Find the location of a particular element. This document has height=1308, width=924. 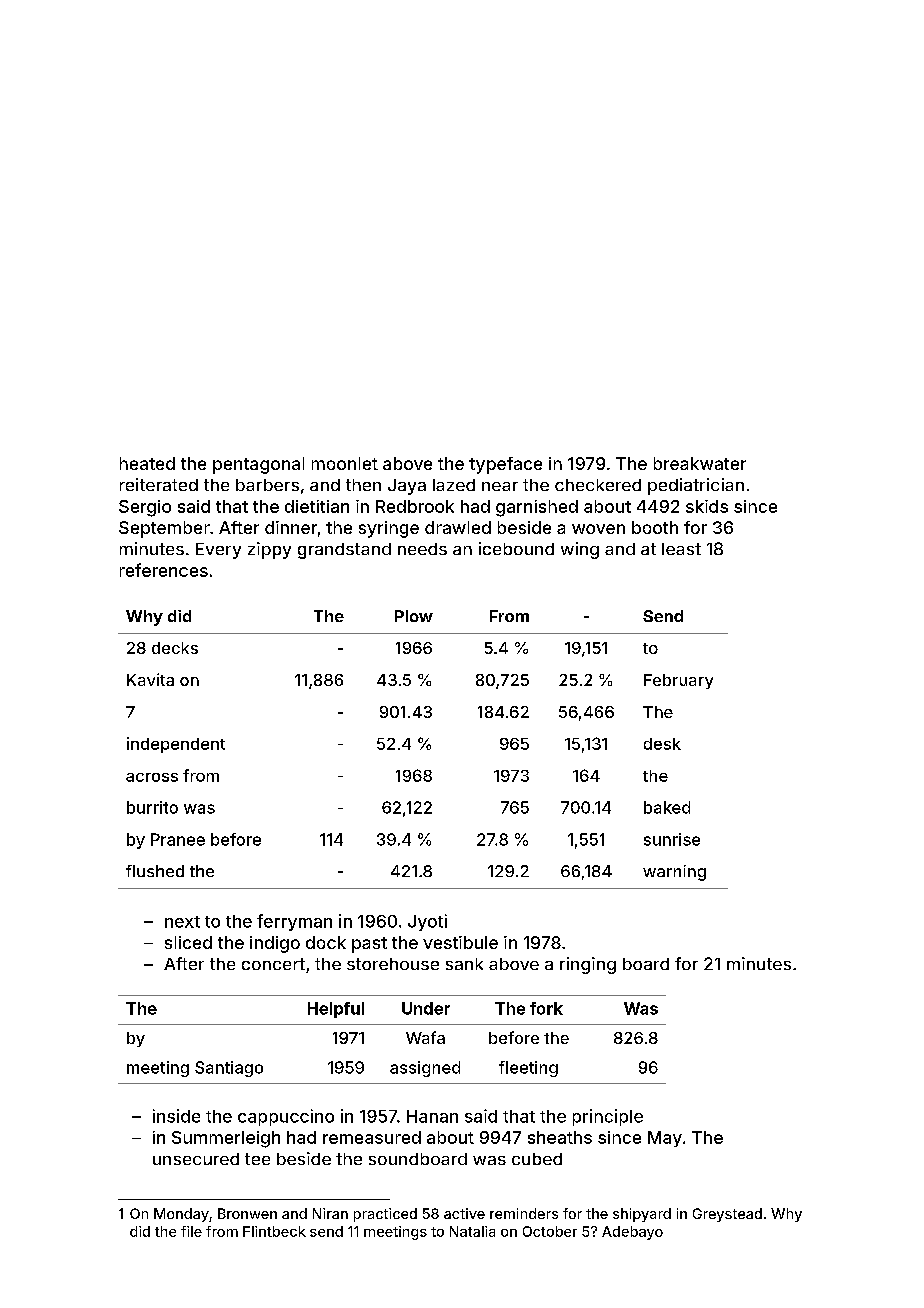

typeface is located at coordinates (505, 465).
